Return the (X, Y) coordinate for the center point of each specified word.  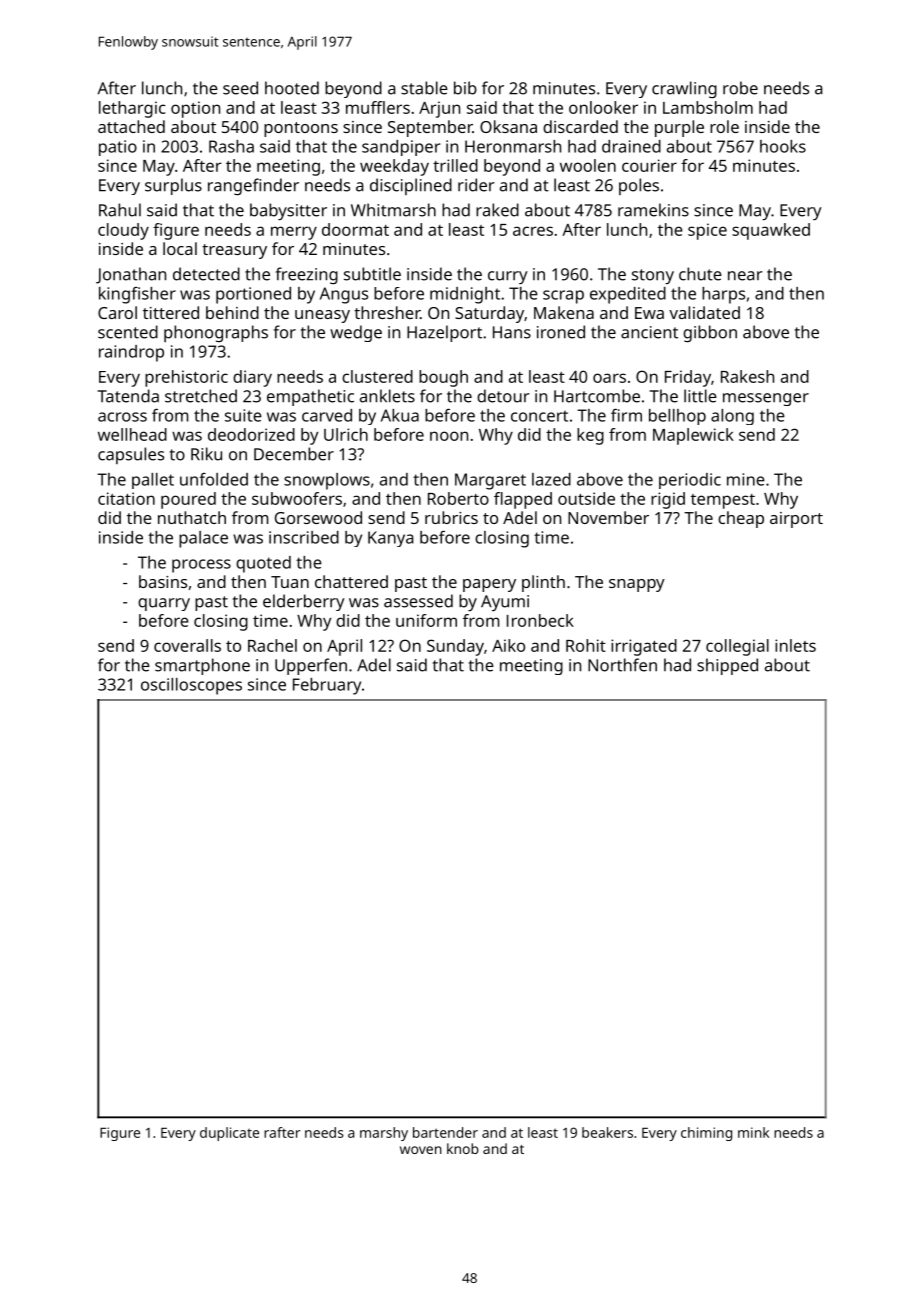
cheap (741, 519)
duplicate (229, 1134)
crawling (684, 89)
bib (465, 88)
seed (240, 88)
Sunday (455, 647)
